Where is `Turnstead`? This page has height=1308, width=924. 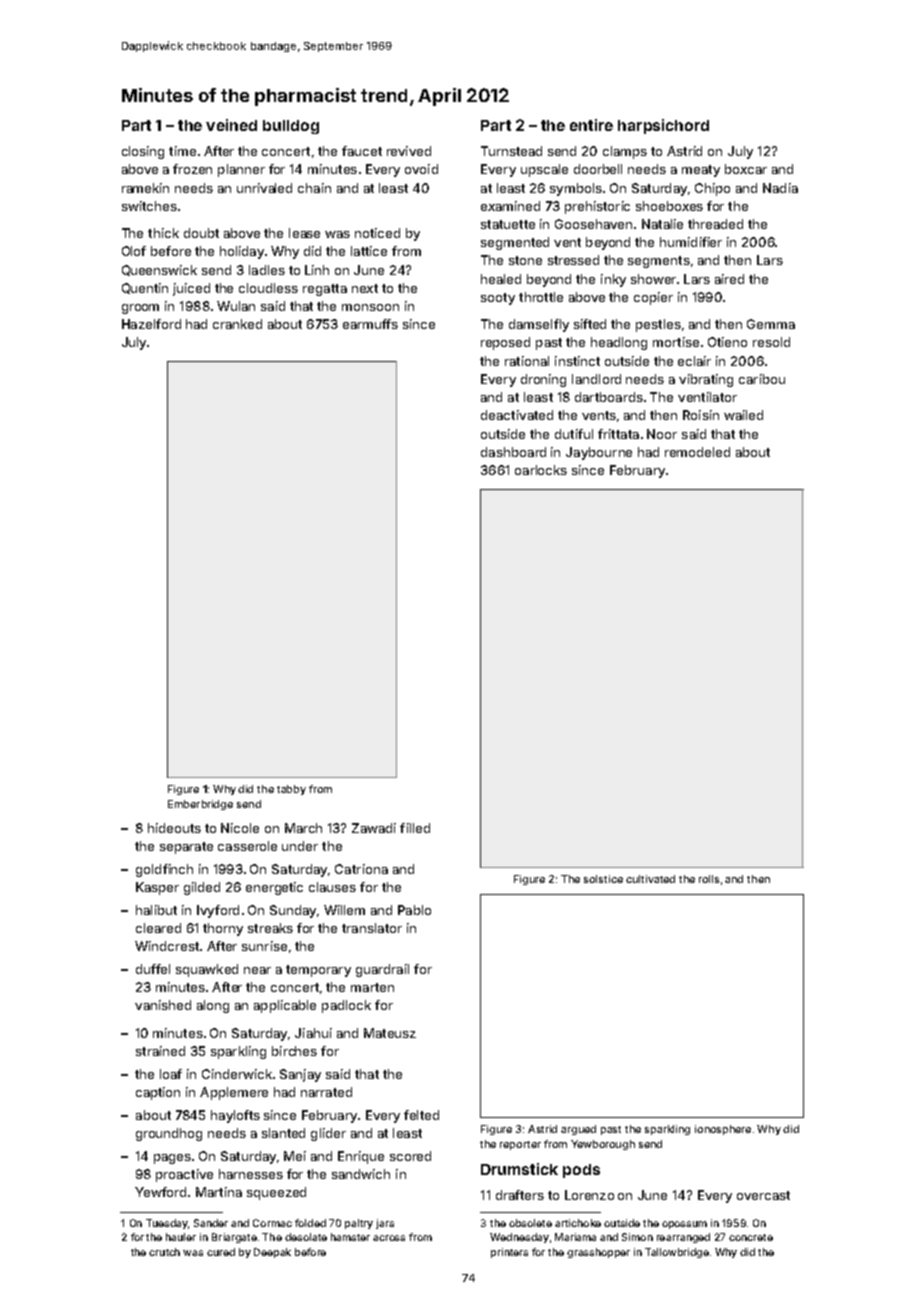
Turnstead is located at coordinates (511, 151).
